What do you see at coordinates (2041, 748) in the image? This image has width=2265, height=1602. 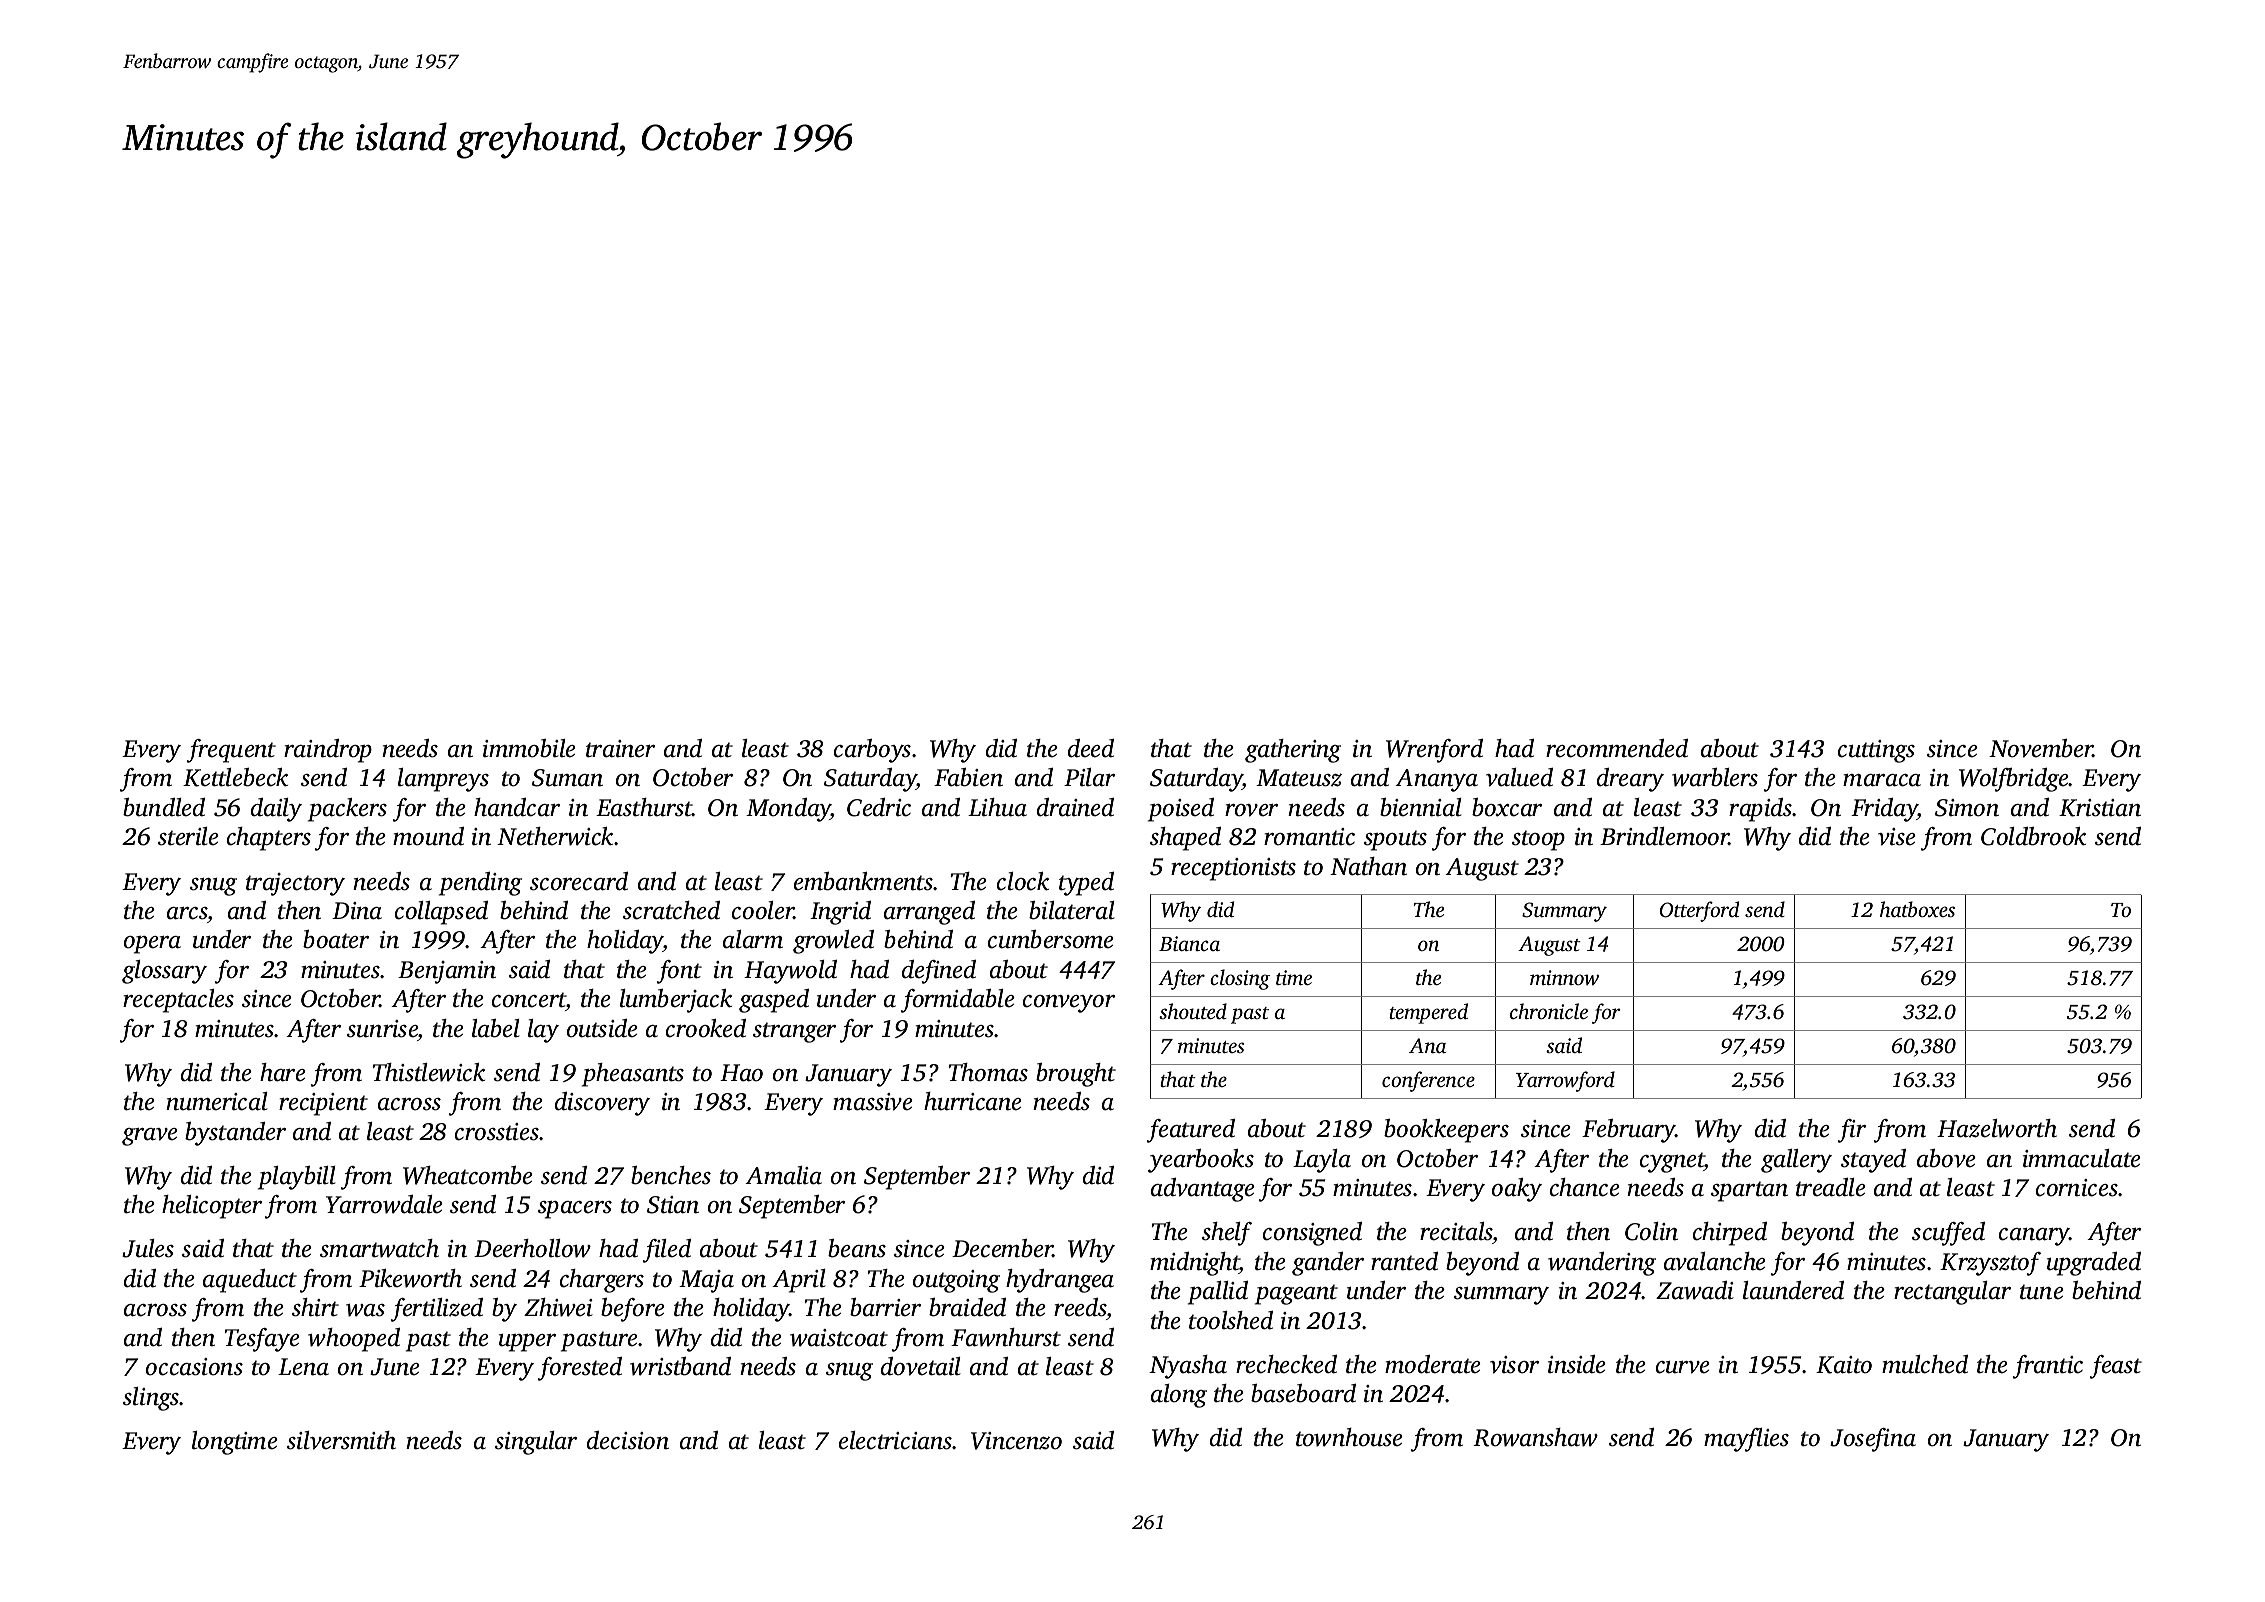 I see `November` at bounding box center [2041, 748].
